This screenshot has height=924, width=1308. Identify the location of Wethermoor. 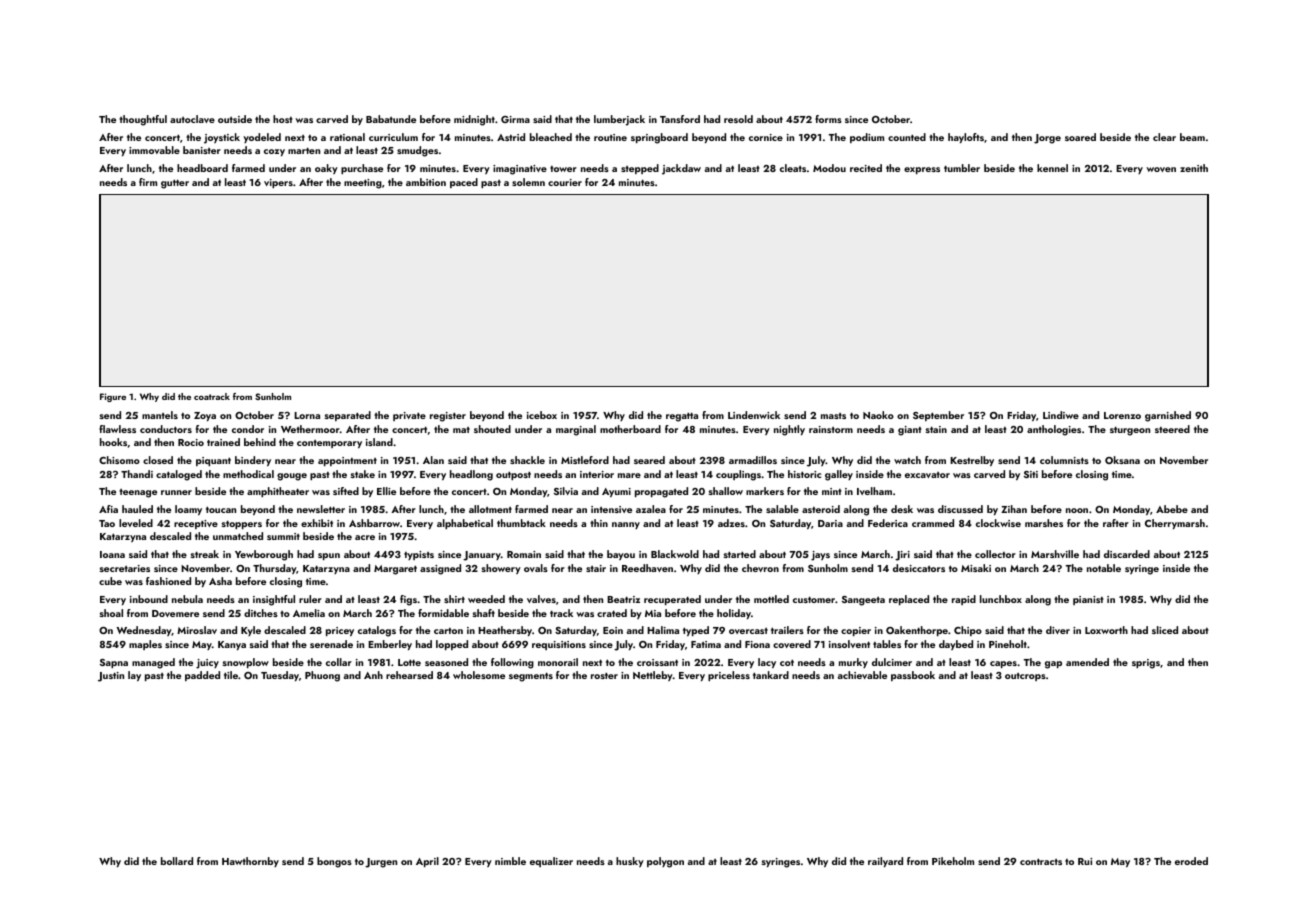
(310, 429).
